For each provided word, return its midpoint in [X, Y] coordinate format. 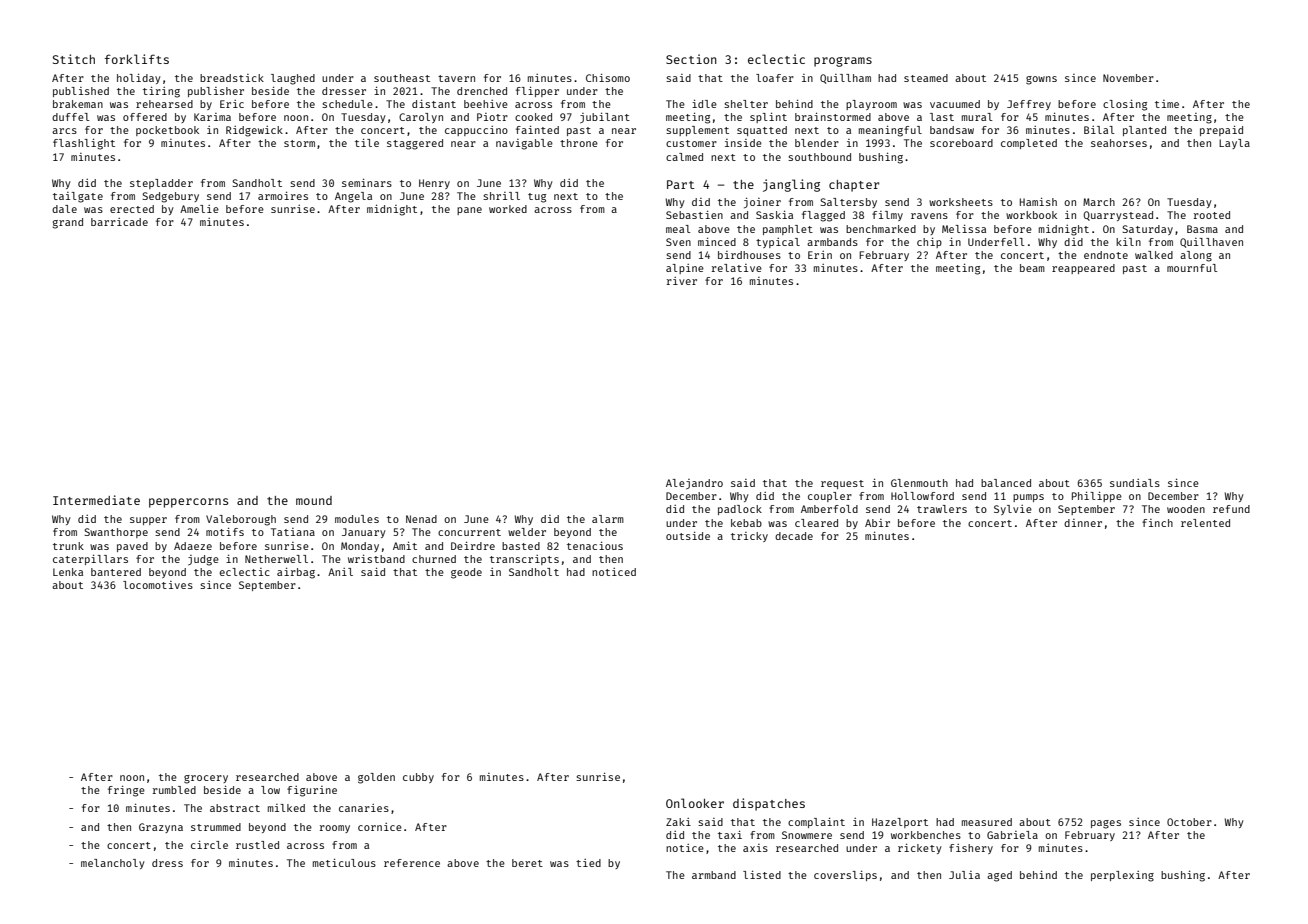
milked [286, 808]
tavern [456, 78]
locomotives [158, 585]
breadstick [232, 78]
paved [132, 547]
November [1128, 78]
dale [64, 209]
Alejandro [694, 484]
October [1189, 822]
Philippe [1097, 496]
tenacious [595, 545]
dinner [1083, 523]
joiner [762, 203]
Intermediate [96, 500]
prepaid [1221, 130]
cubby [418, 778]
